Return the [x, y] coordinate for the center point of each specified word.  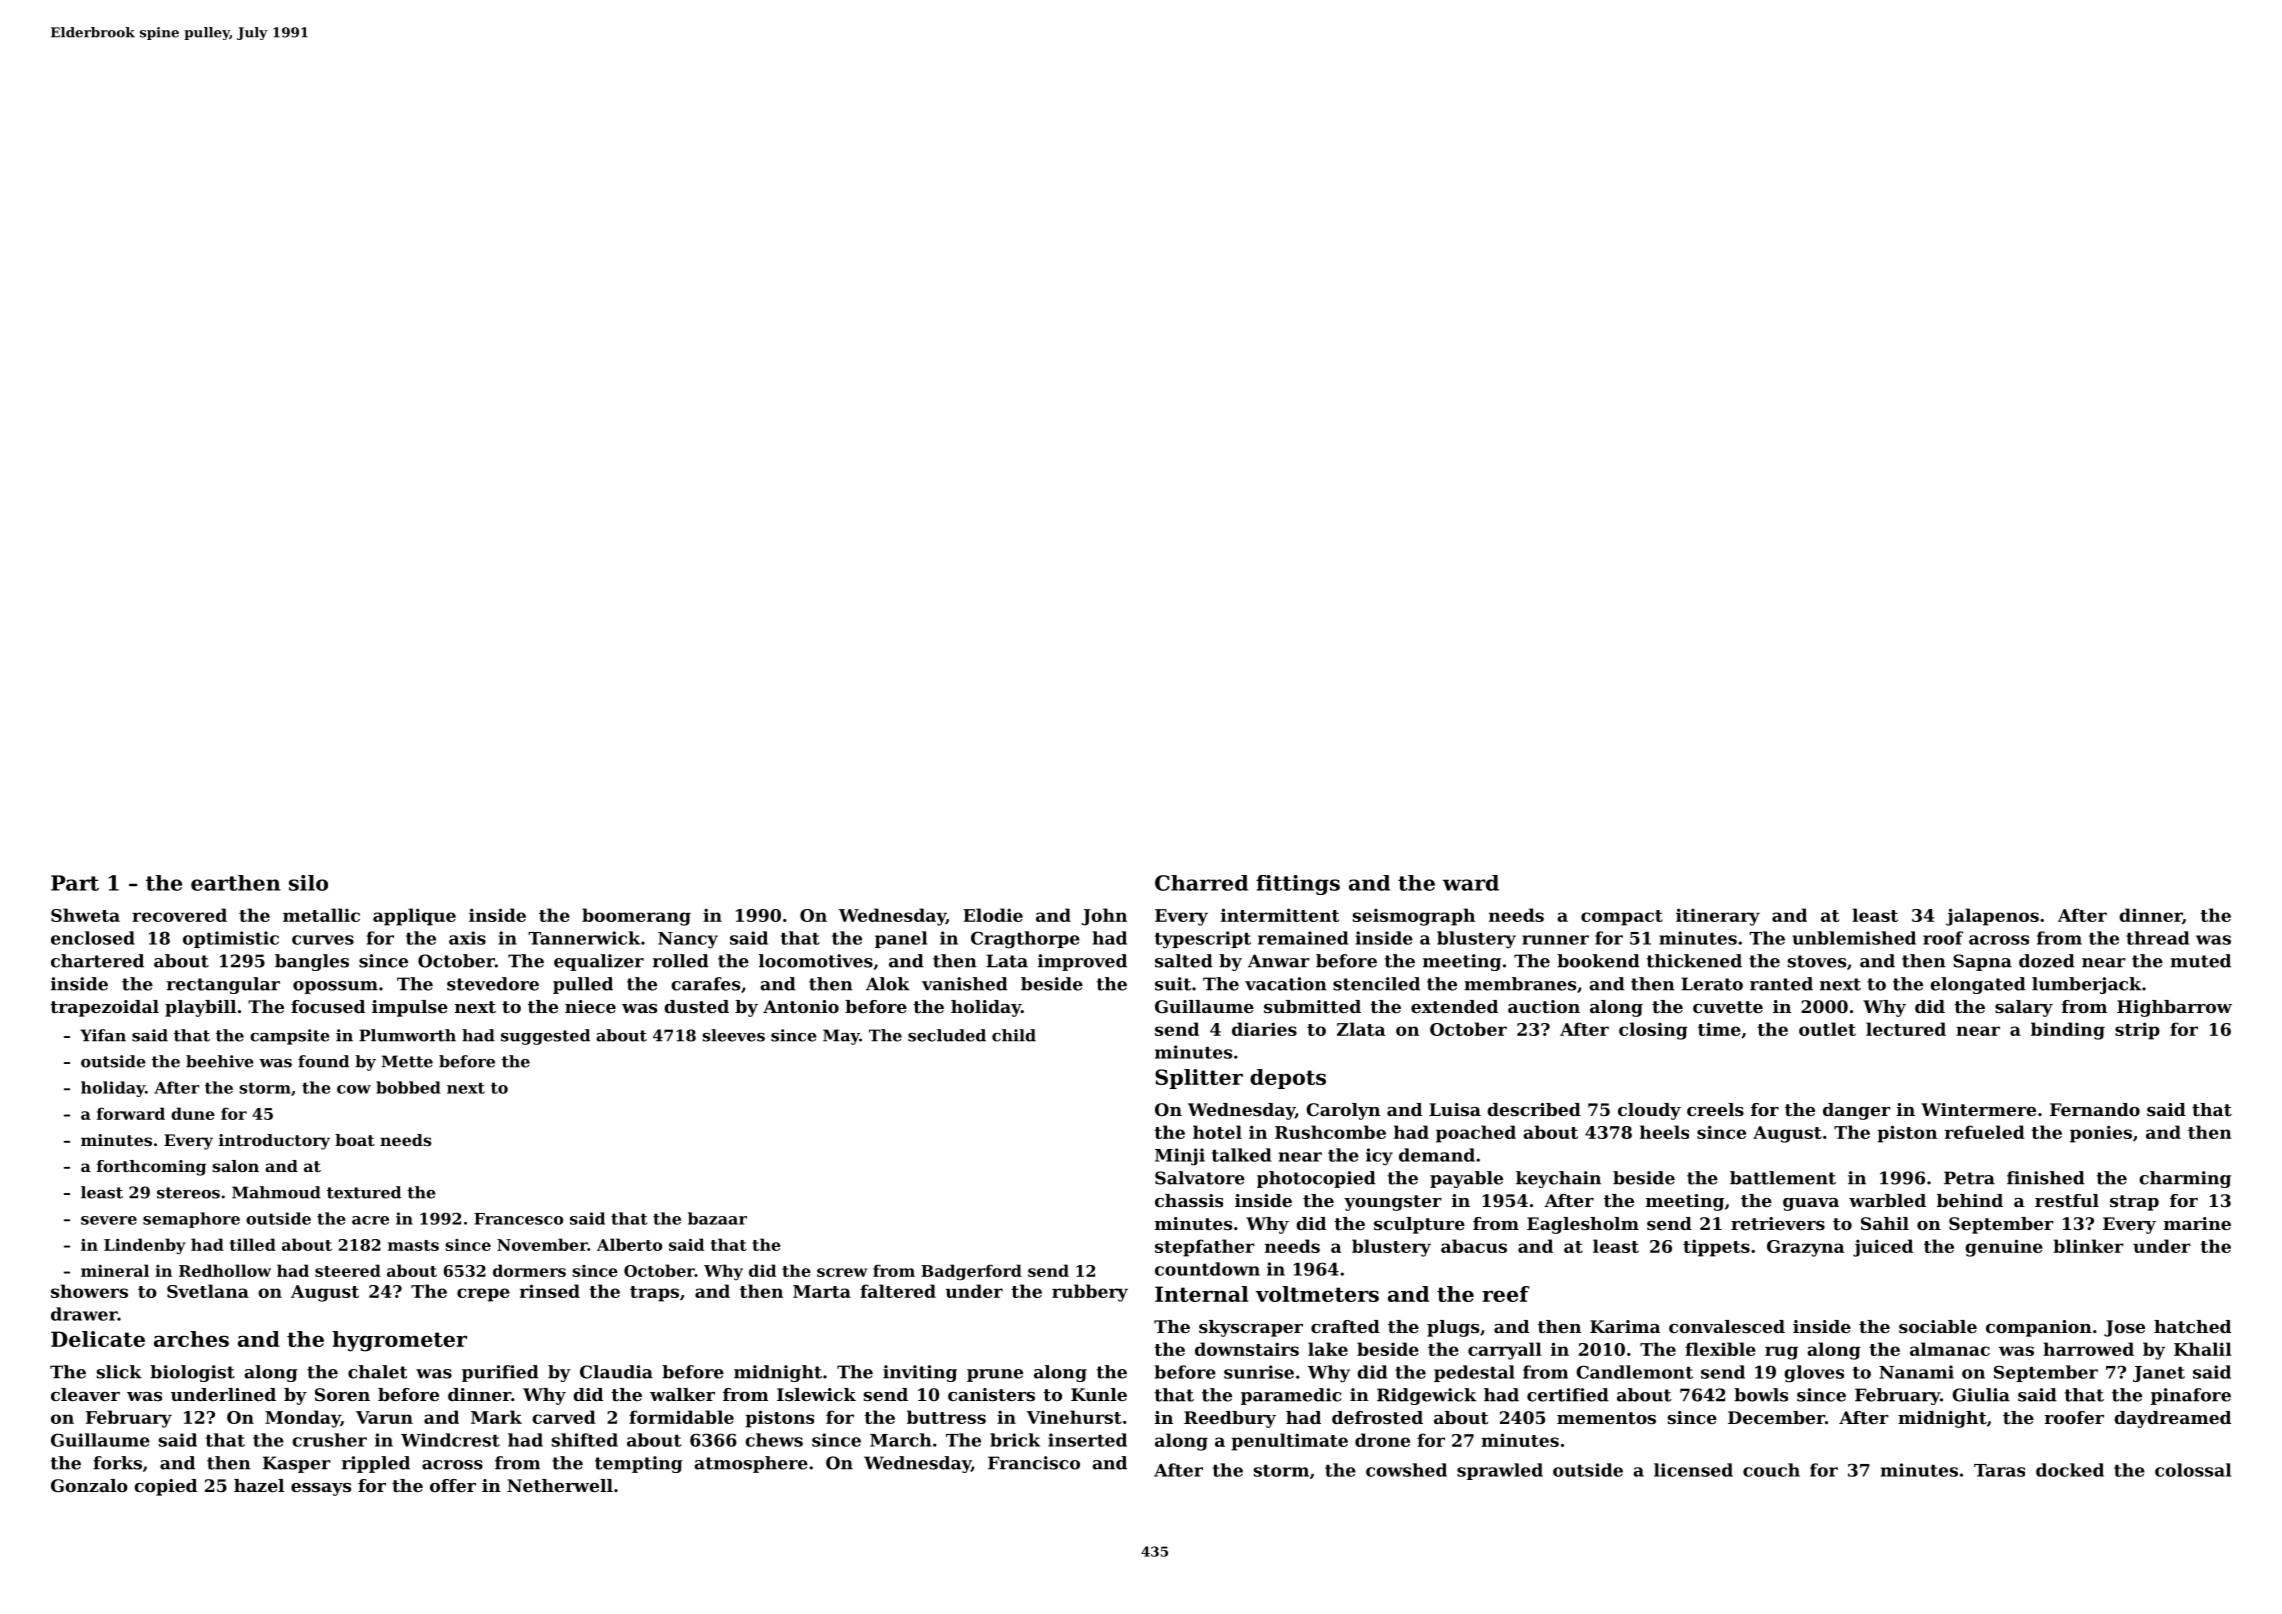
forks [117, 1463]
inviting [920, 1373]
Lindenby [145, 1246]
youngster [1393, 1203]
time [1719, 1029]
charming [2185, 1179]
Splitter [1199, 1079]
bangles [312, 962]
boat [355, 1140]
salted [1184, 961]
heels [1664, 1132]
